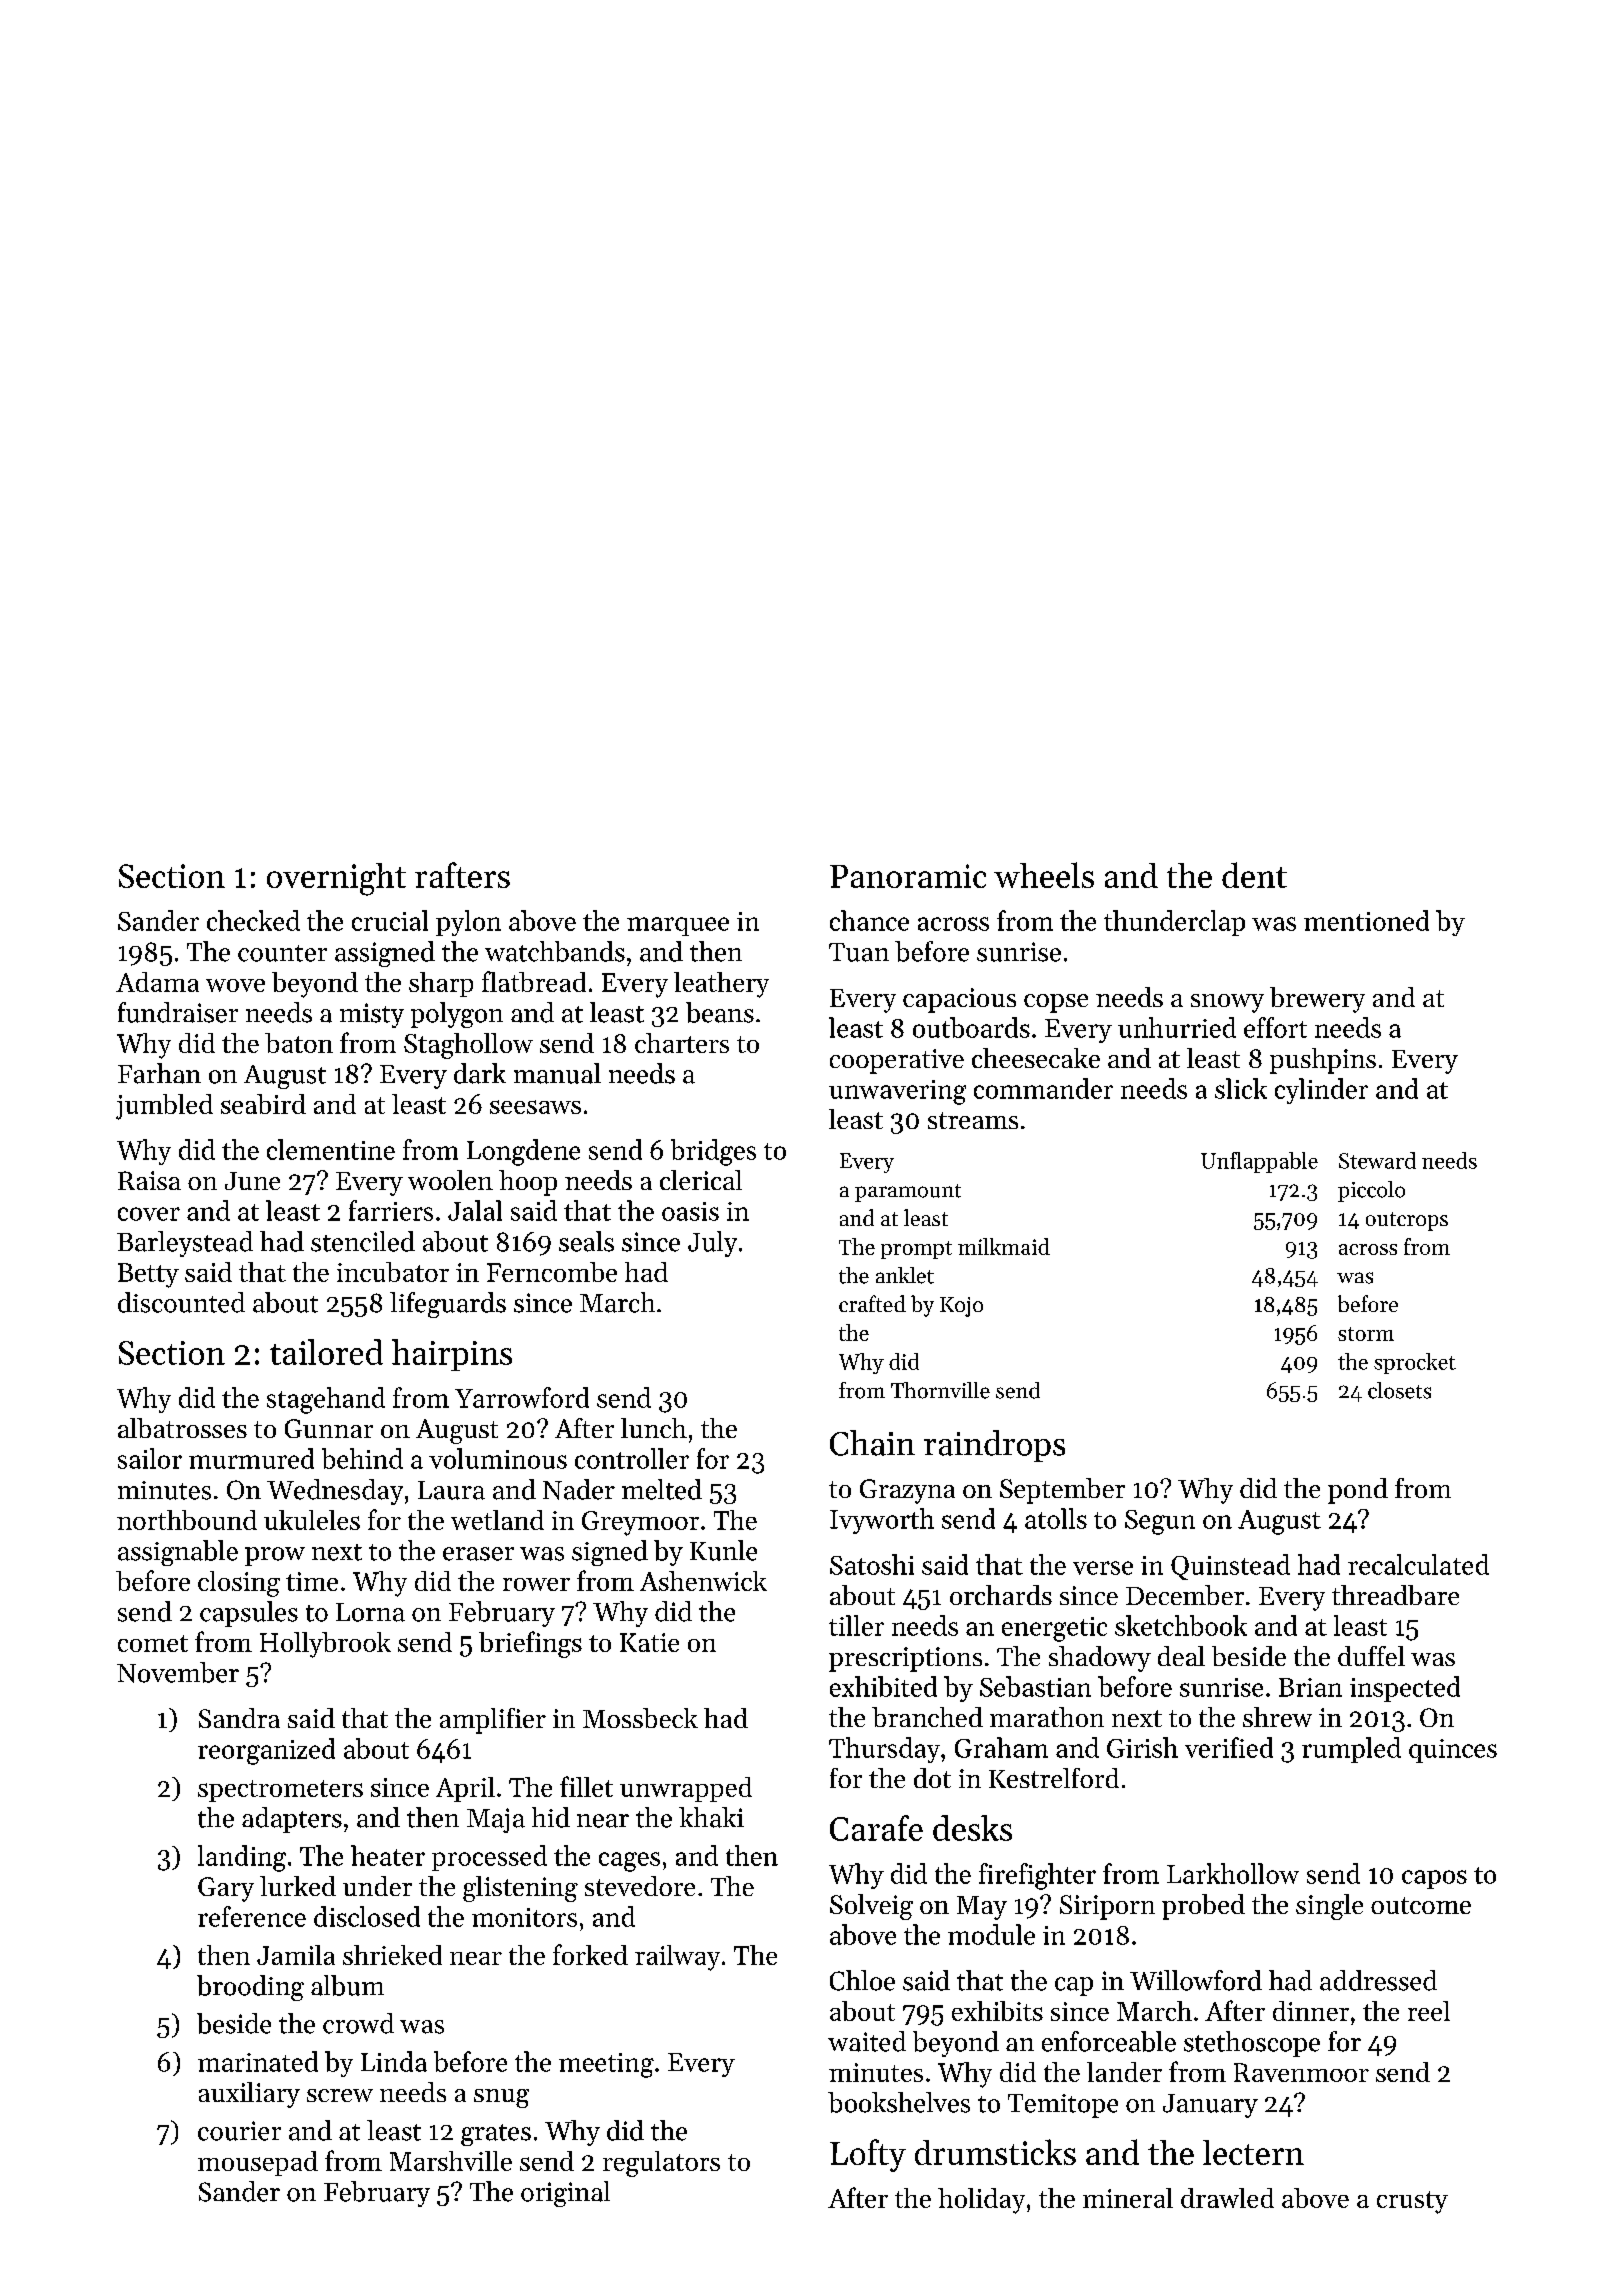  What do you see at coordinates (1107, 1907) in the screenshot?
I see `Siriporn` at bounding box center [1107, 1907].
